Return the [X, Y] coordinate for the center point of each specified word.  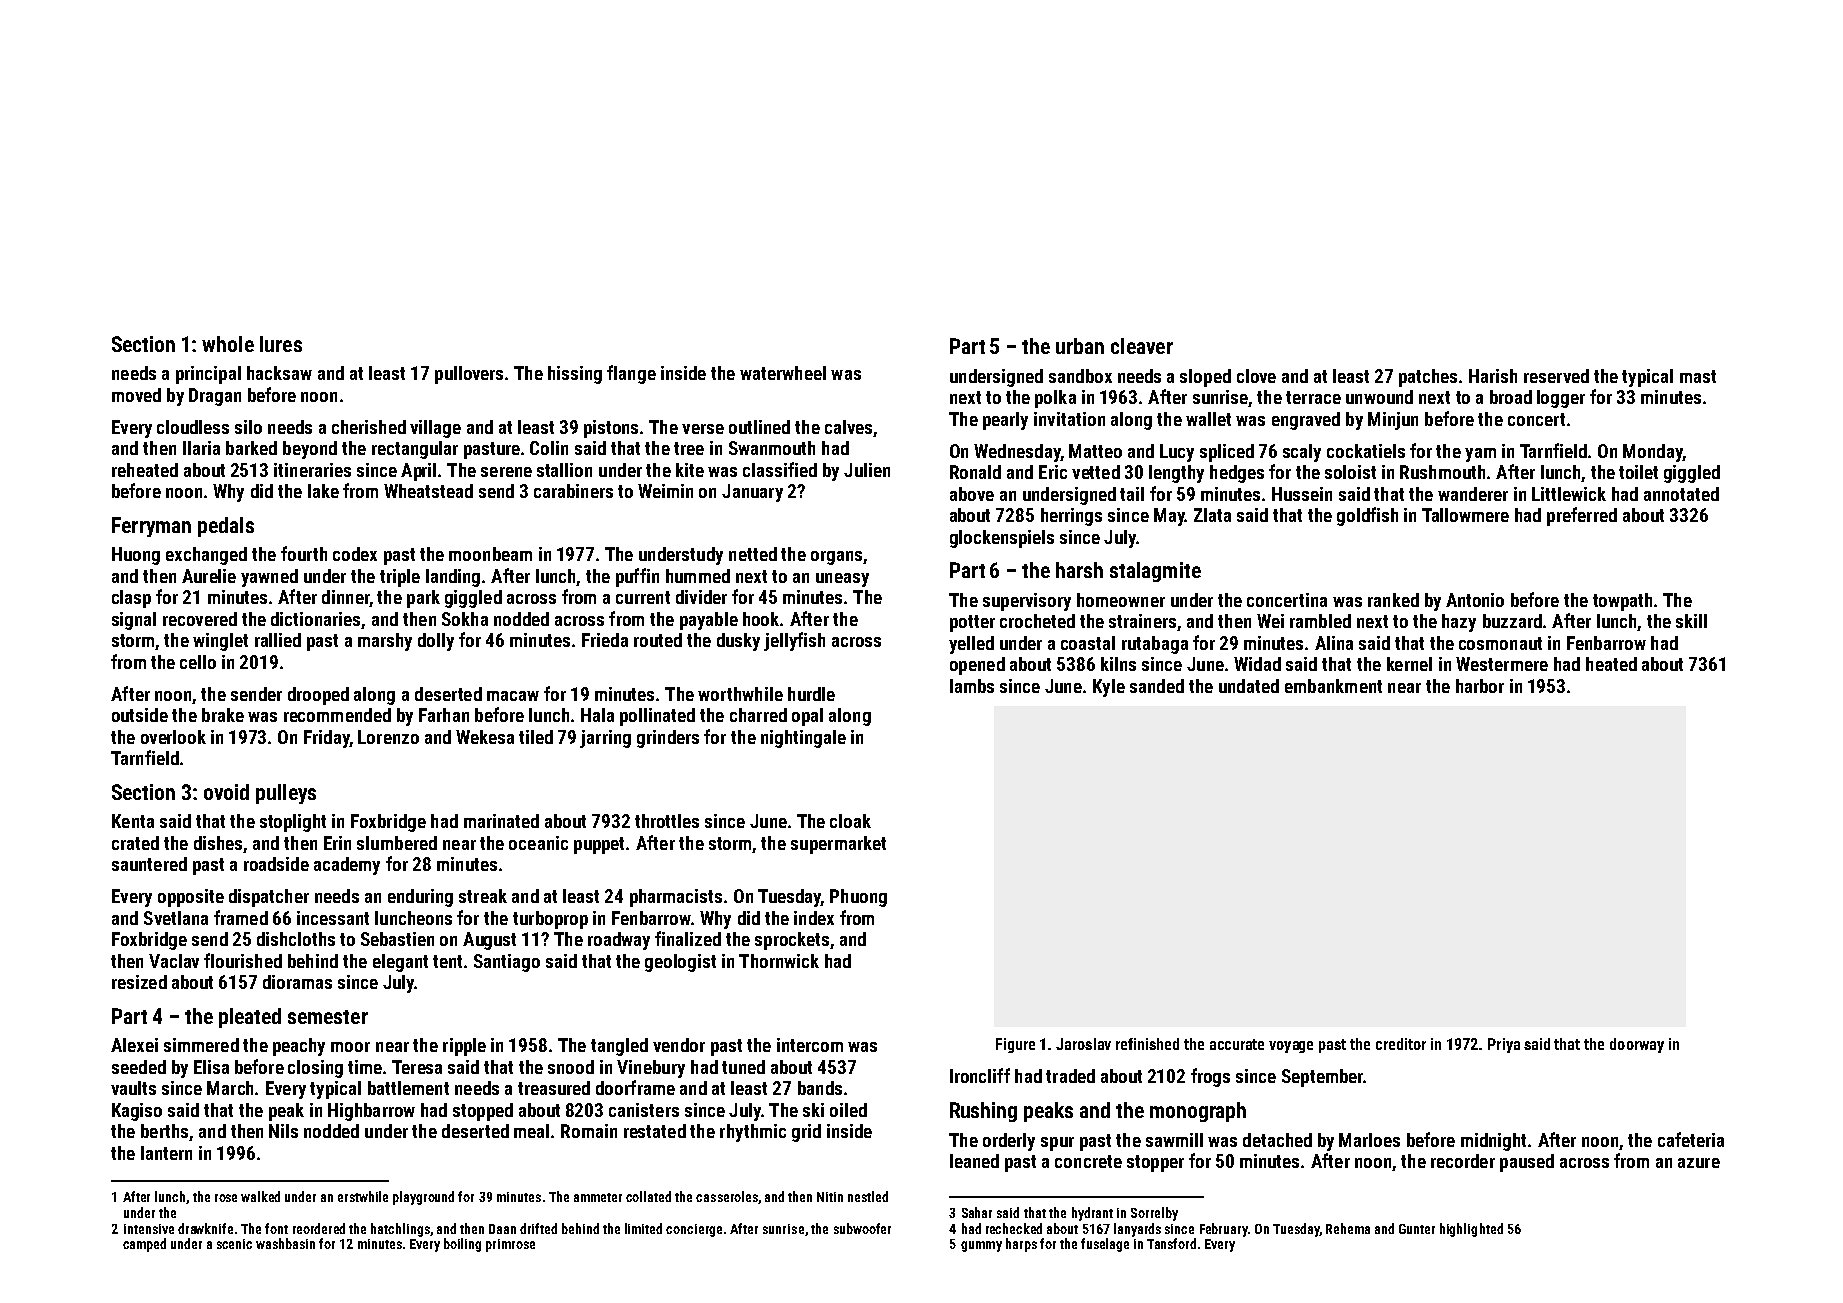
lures [281, 344]
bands [820, 1088]
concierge [694, 1230]
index [814, 918]
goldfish [1367, 516]
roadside [276, 864]
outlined [759, 427]
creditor [1401, 1044]
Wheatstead [428, 491]
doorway [1637, 1045]
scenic [234, 1244]
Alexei [134, 1045]
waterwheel [783, 373]
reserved [1556, 376]
